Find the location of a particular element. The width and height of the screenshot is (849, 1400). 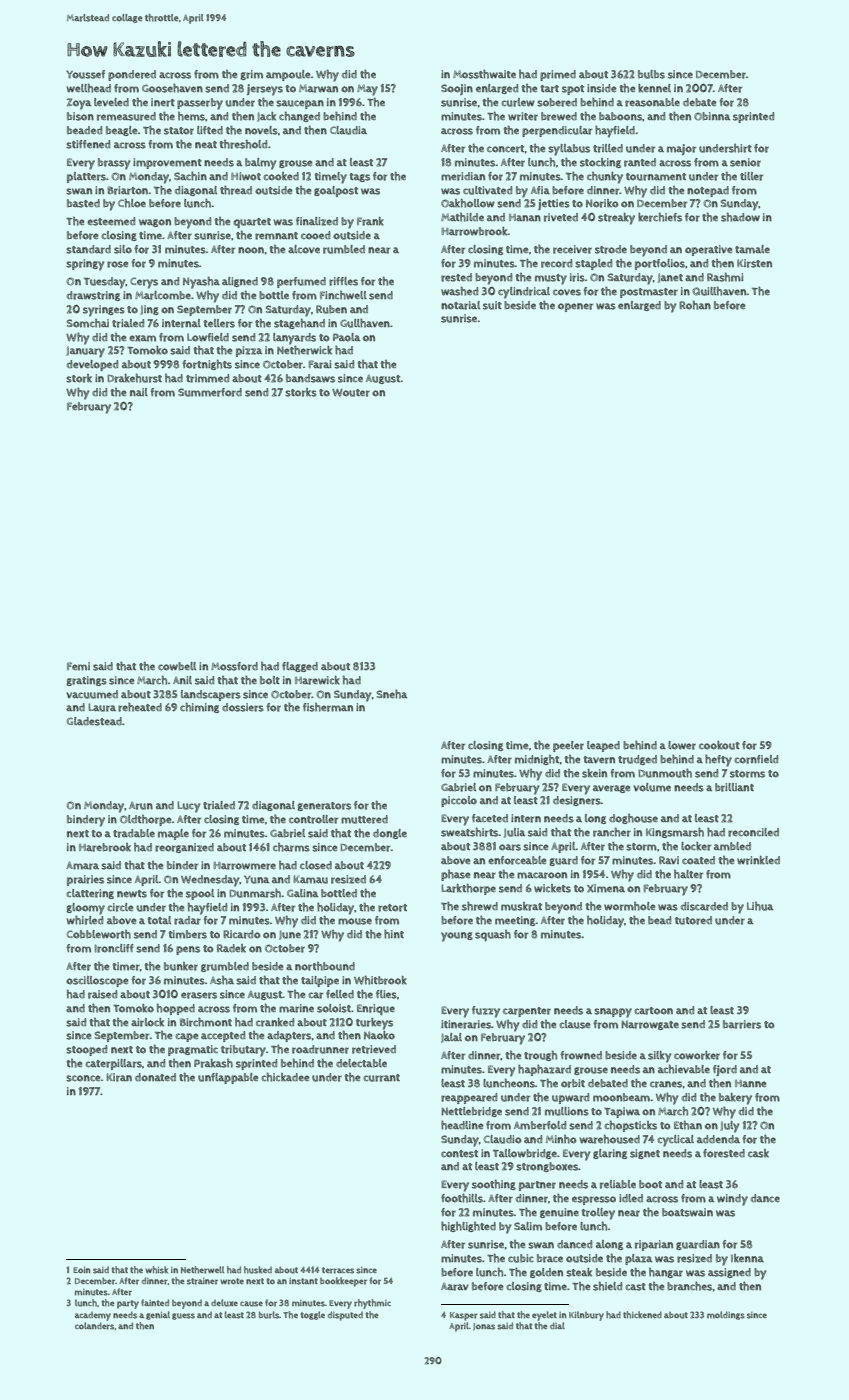

disputed is located at coordinates (345, 1316).
